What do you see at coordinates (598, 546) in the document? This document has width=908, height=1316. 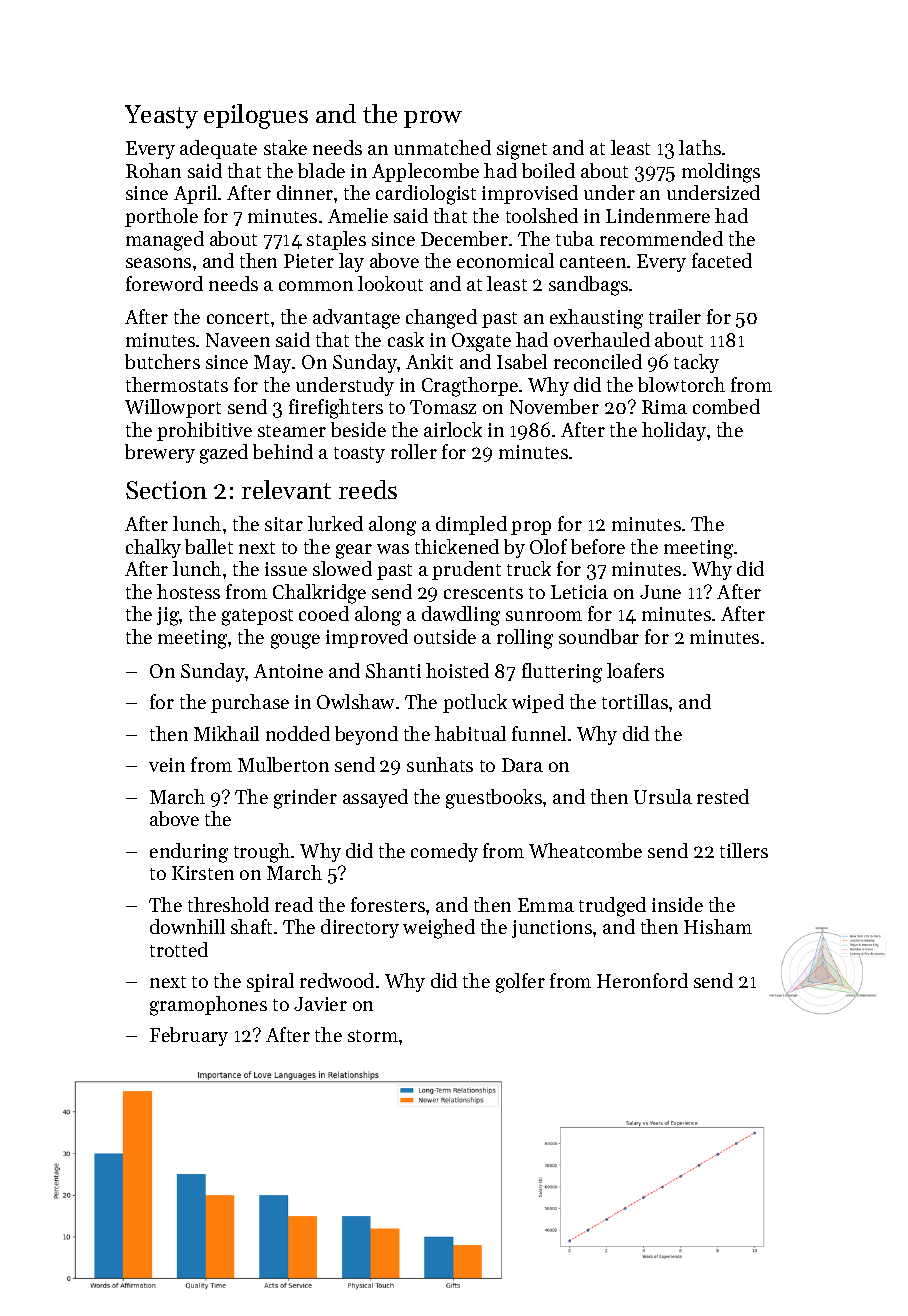 I see `before` at bounding box center [598, 546].
